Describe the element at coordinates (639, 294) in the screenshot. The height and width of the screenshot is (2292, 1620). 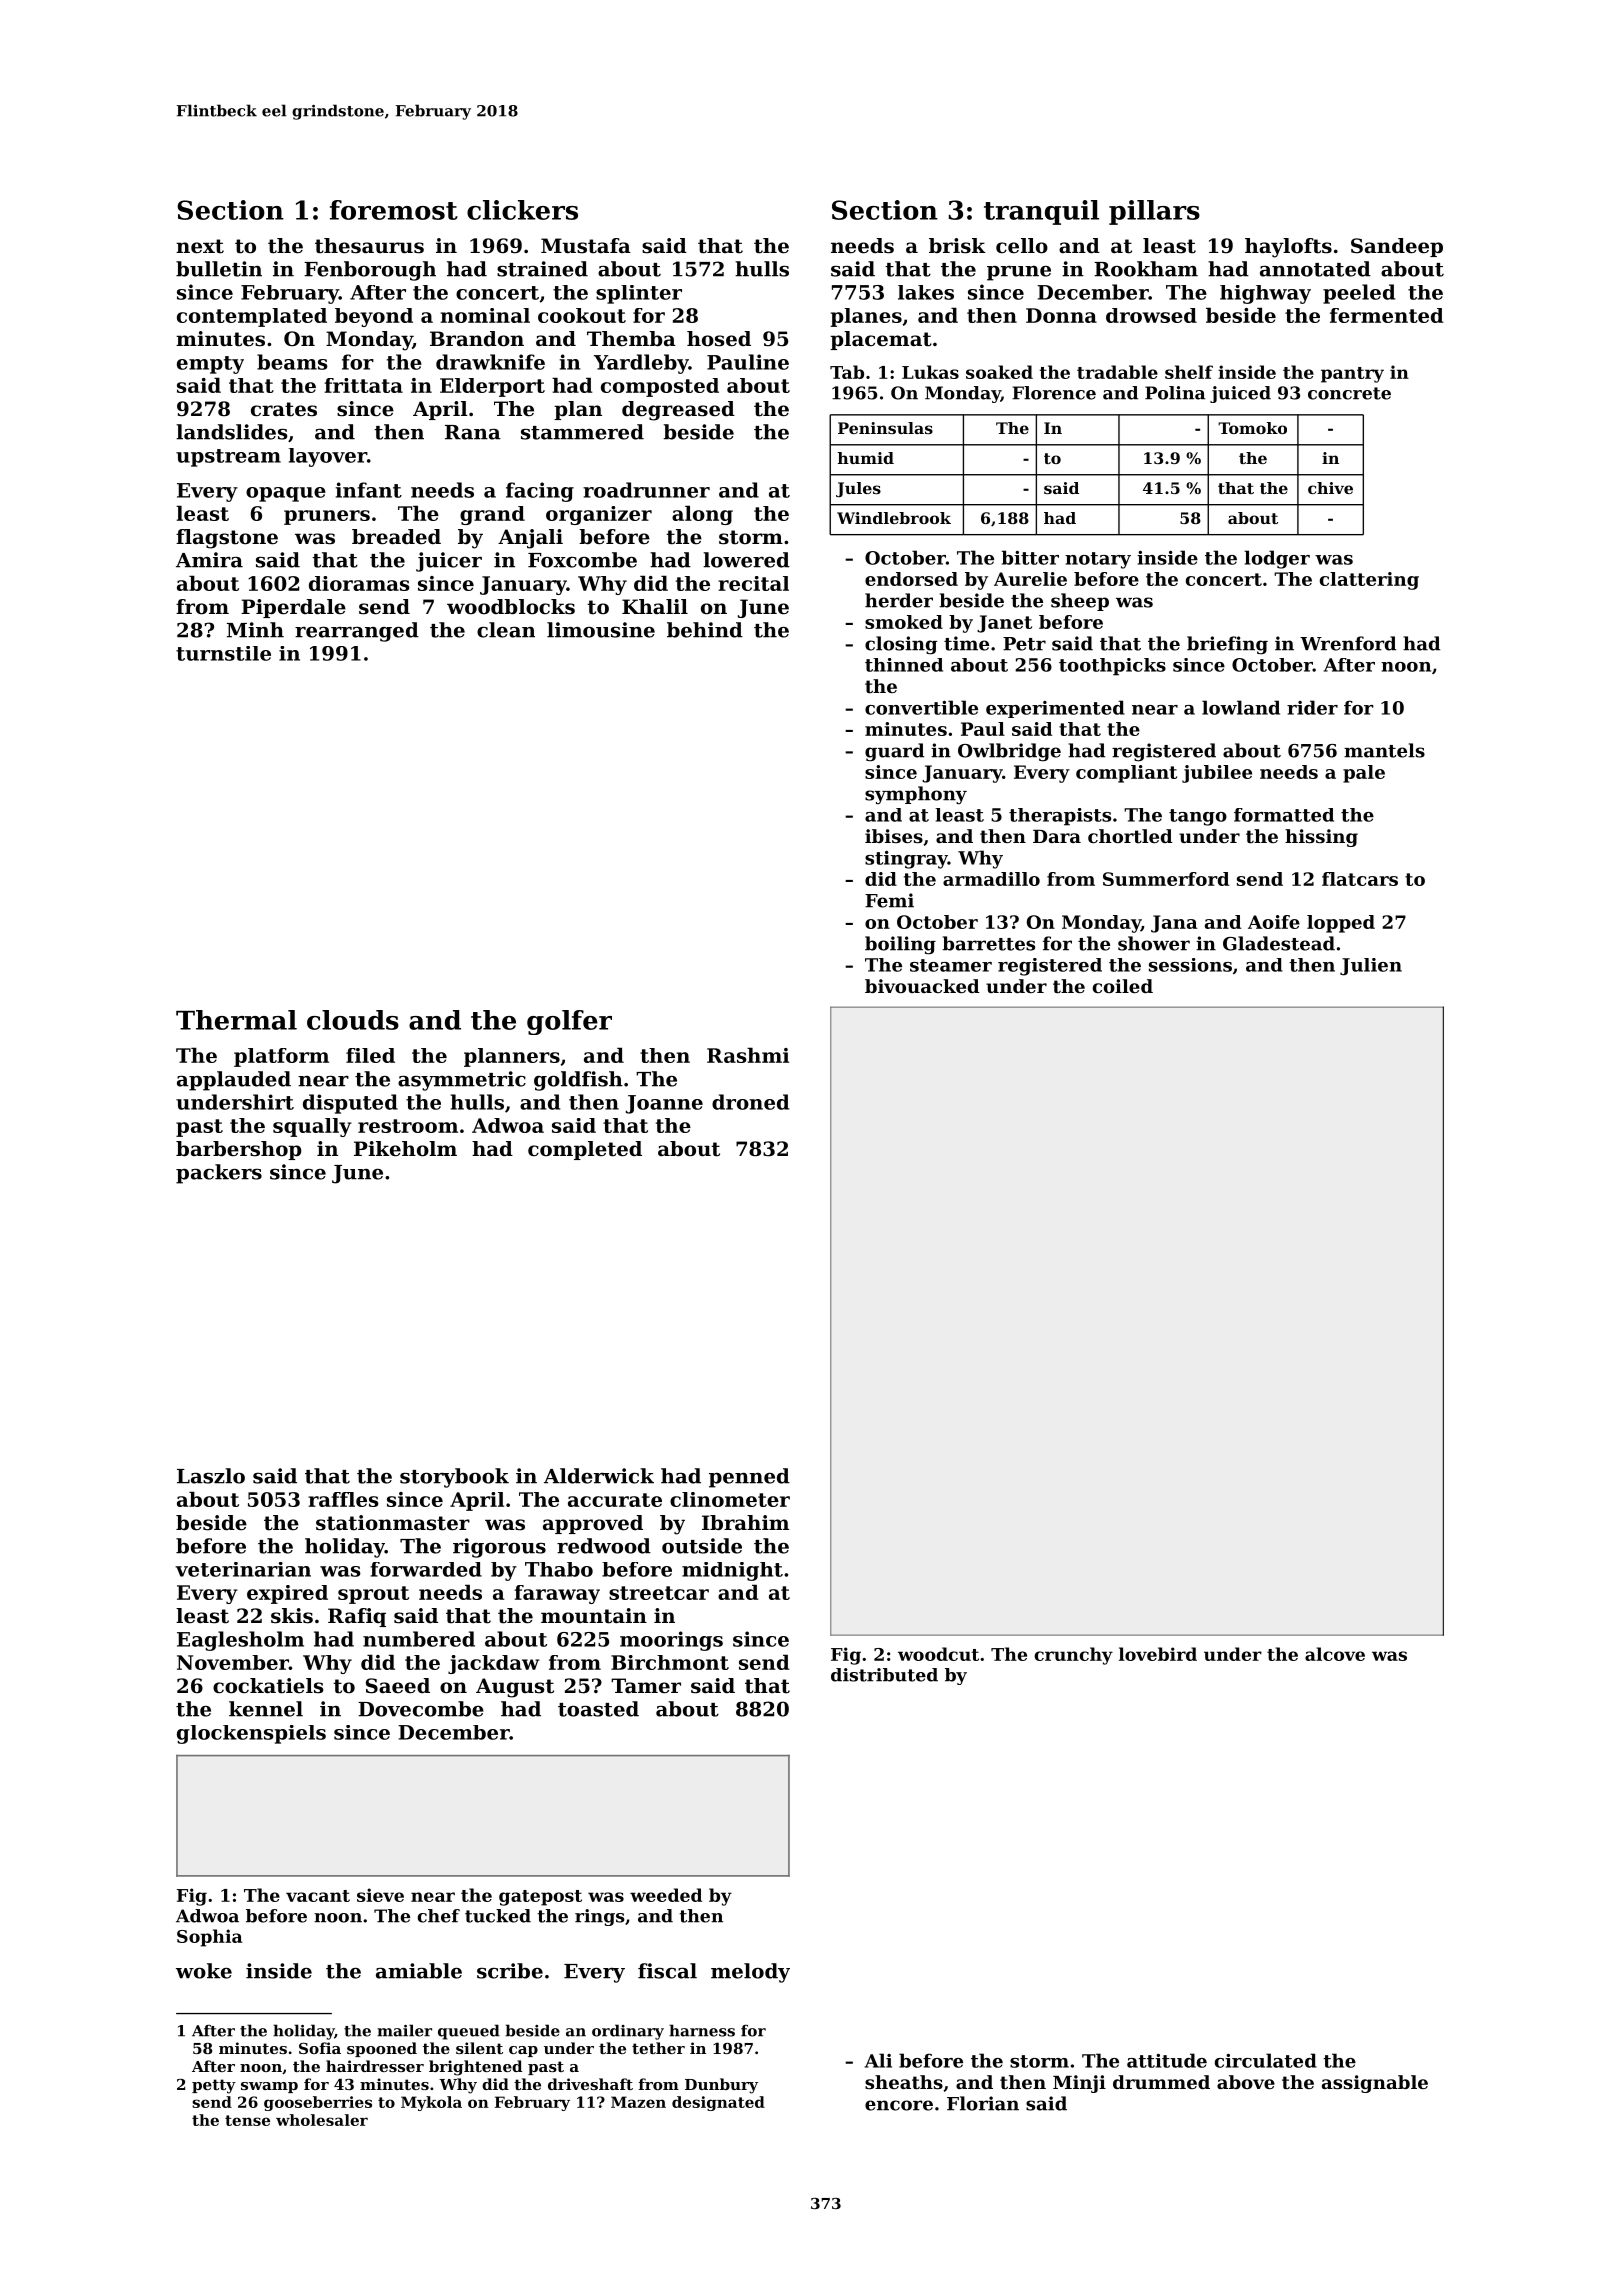
I see `splinter` at that location.
